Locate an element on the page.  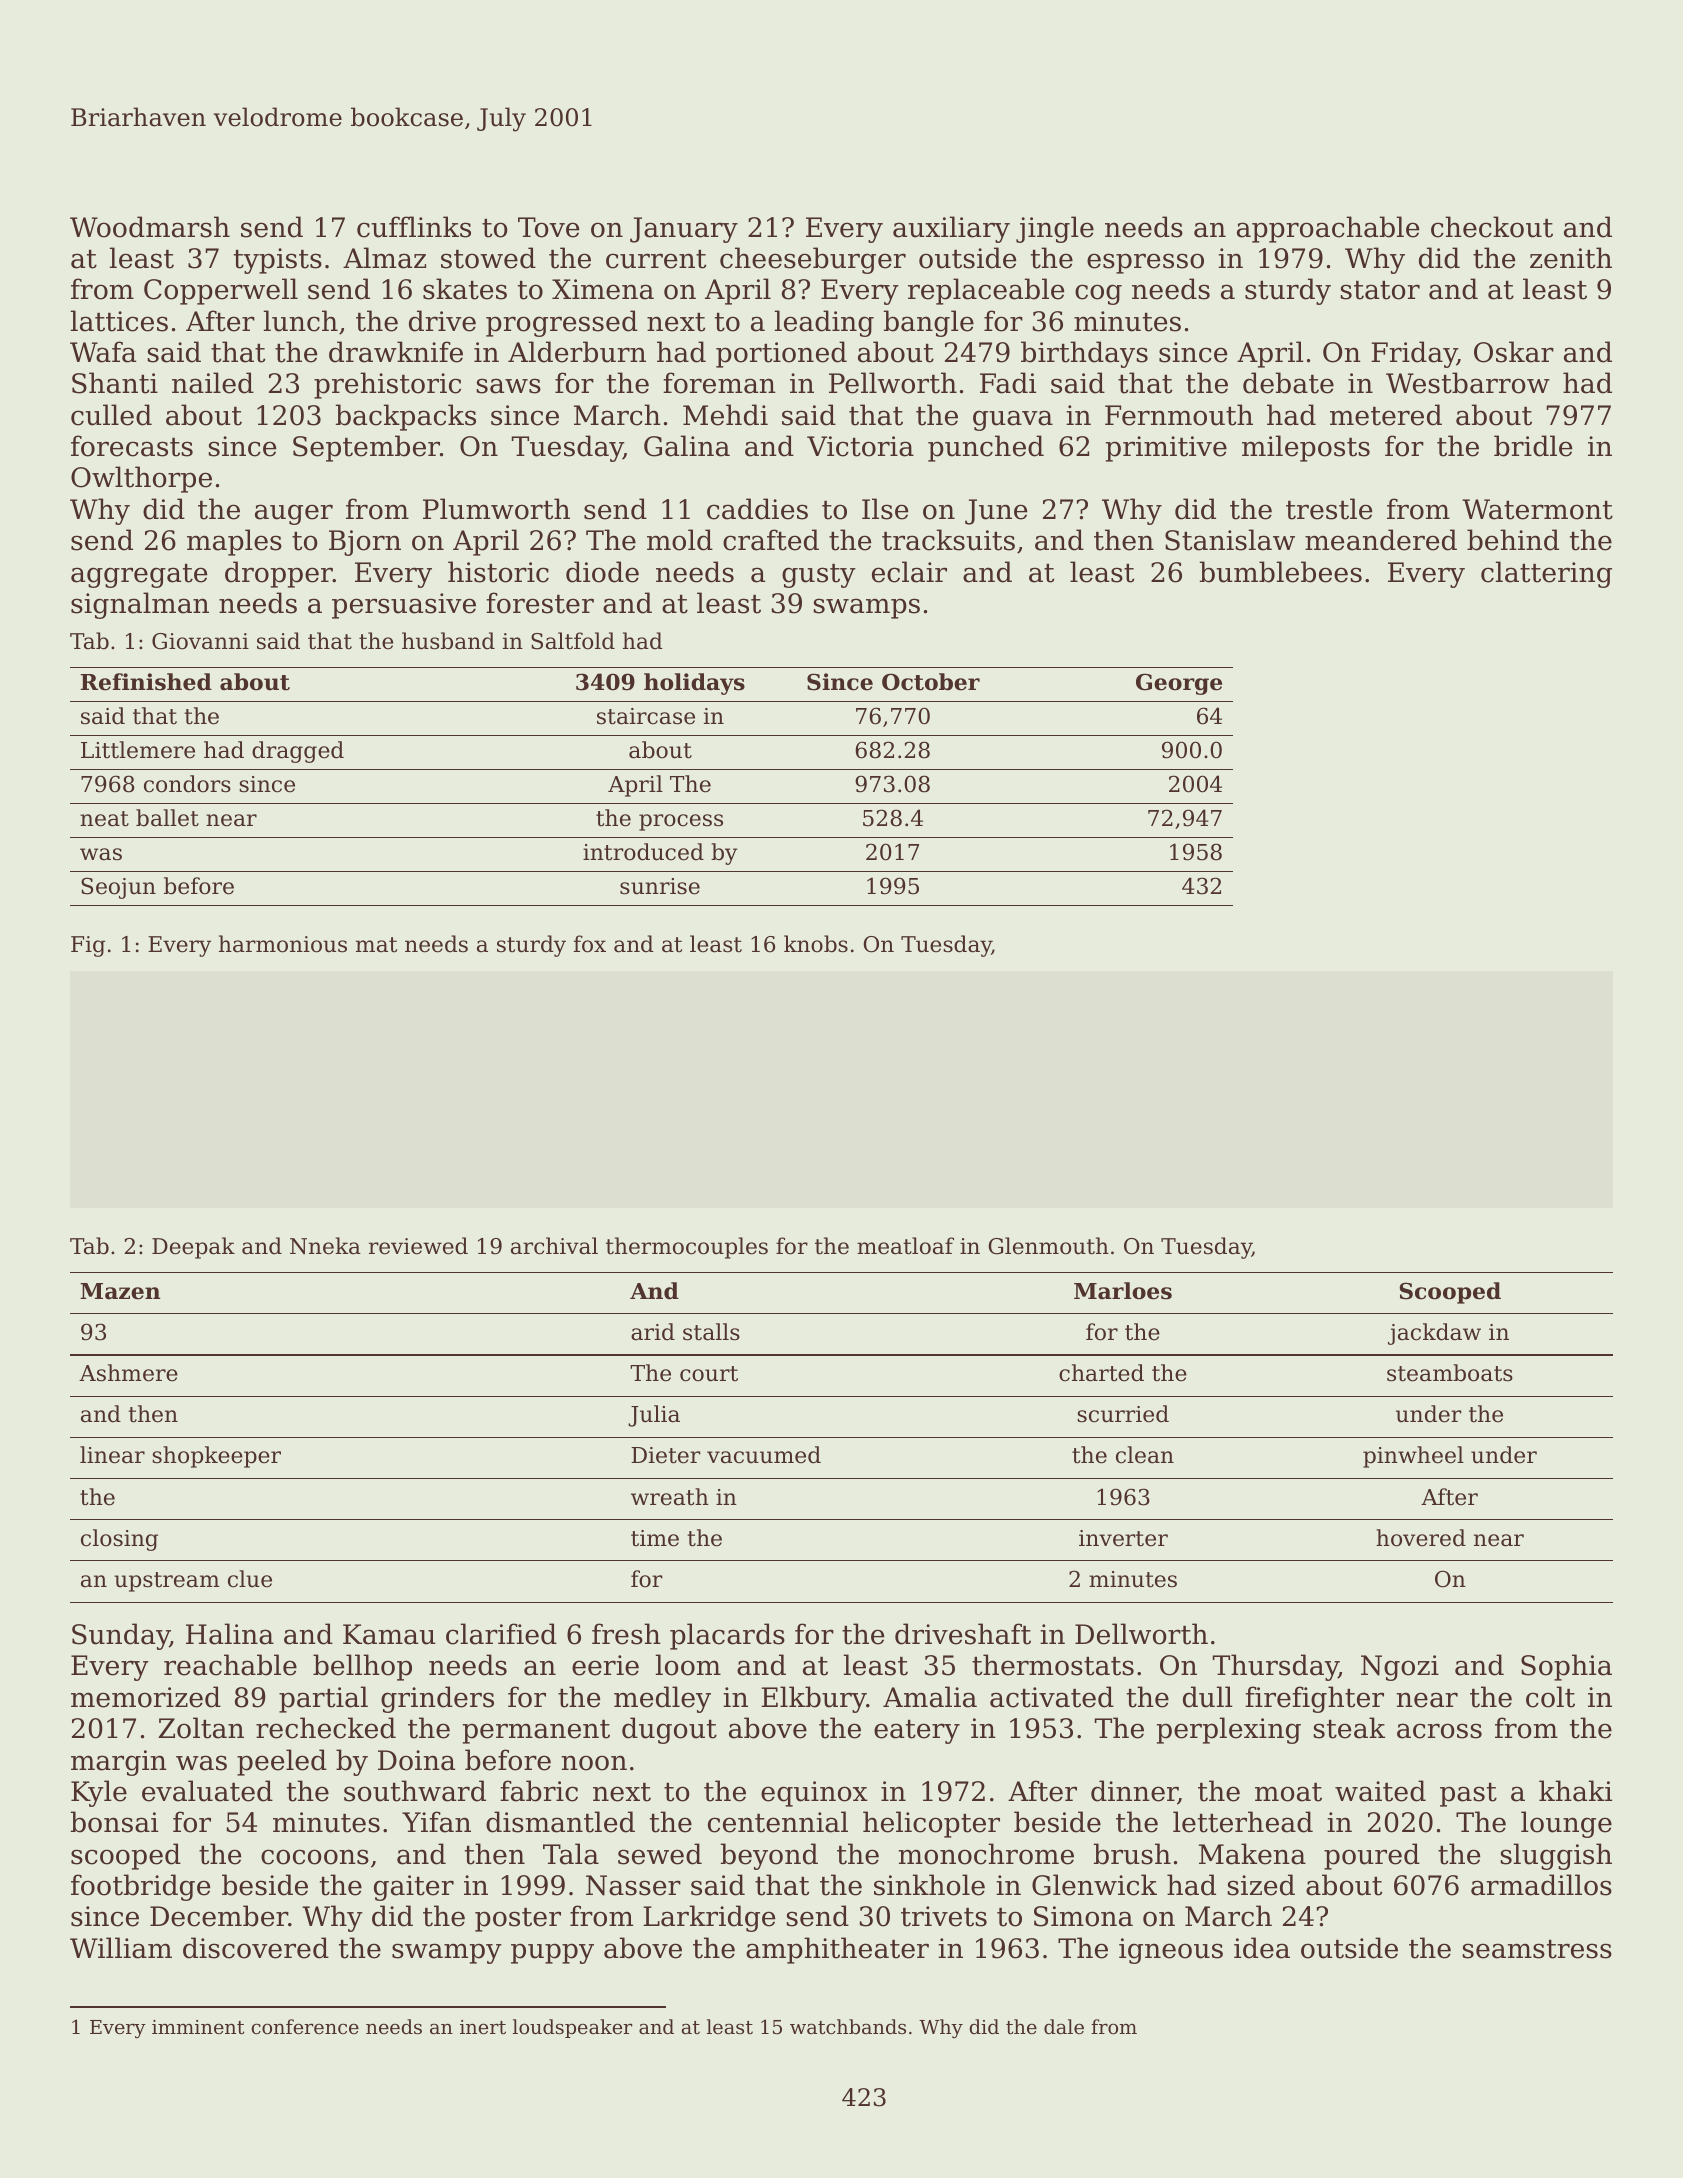
Owlthorpe is located at coordinates (141, 479).
